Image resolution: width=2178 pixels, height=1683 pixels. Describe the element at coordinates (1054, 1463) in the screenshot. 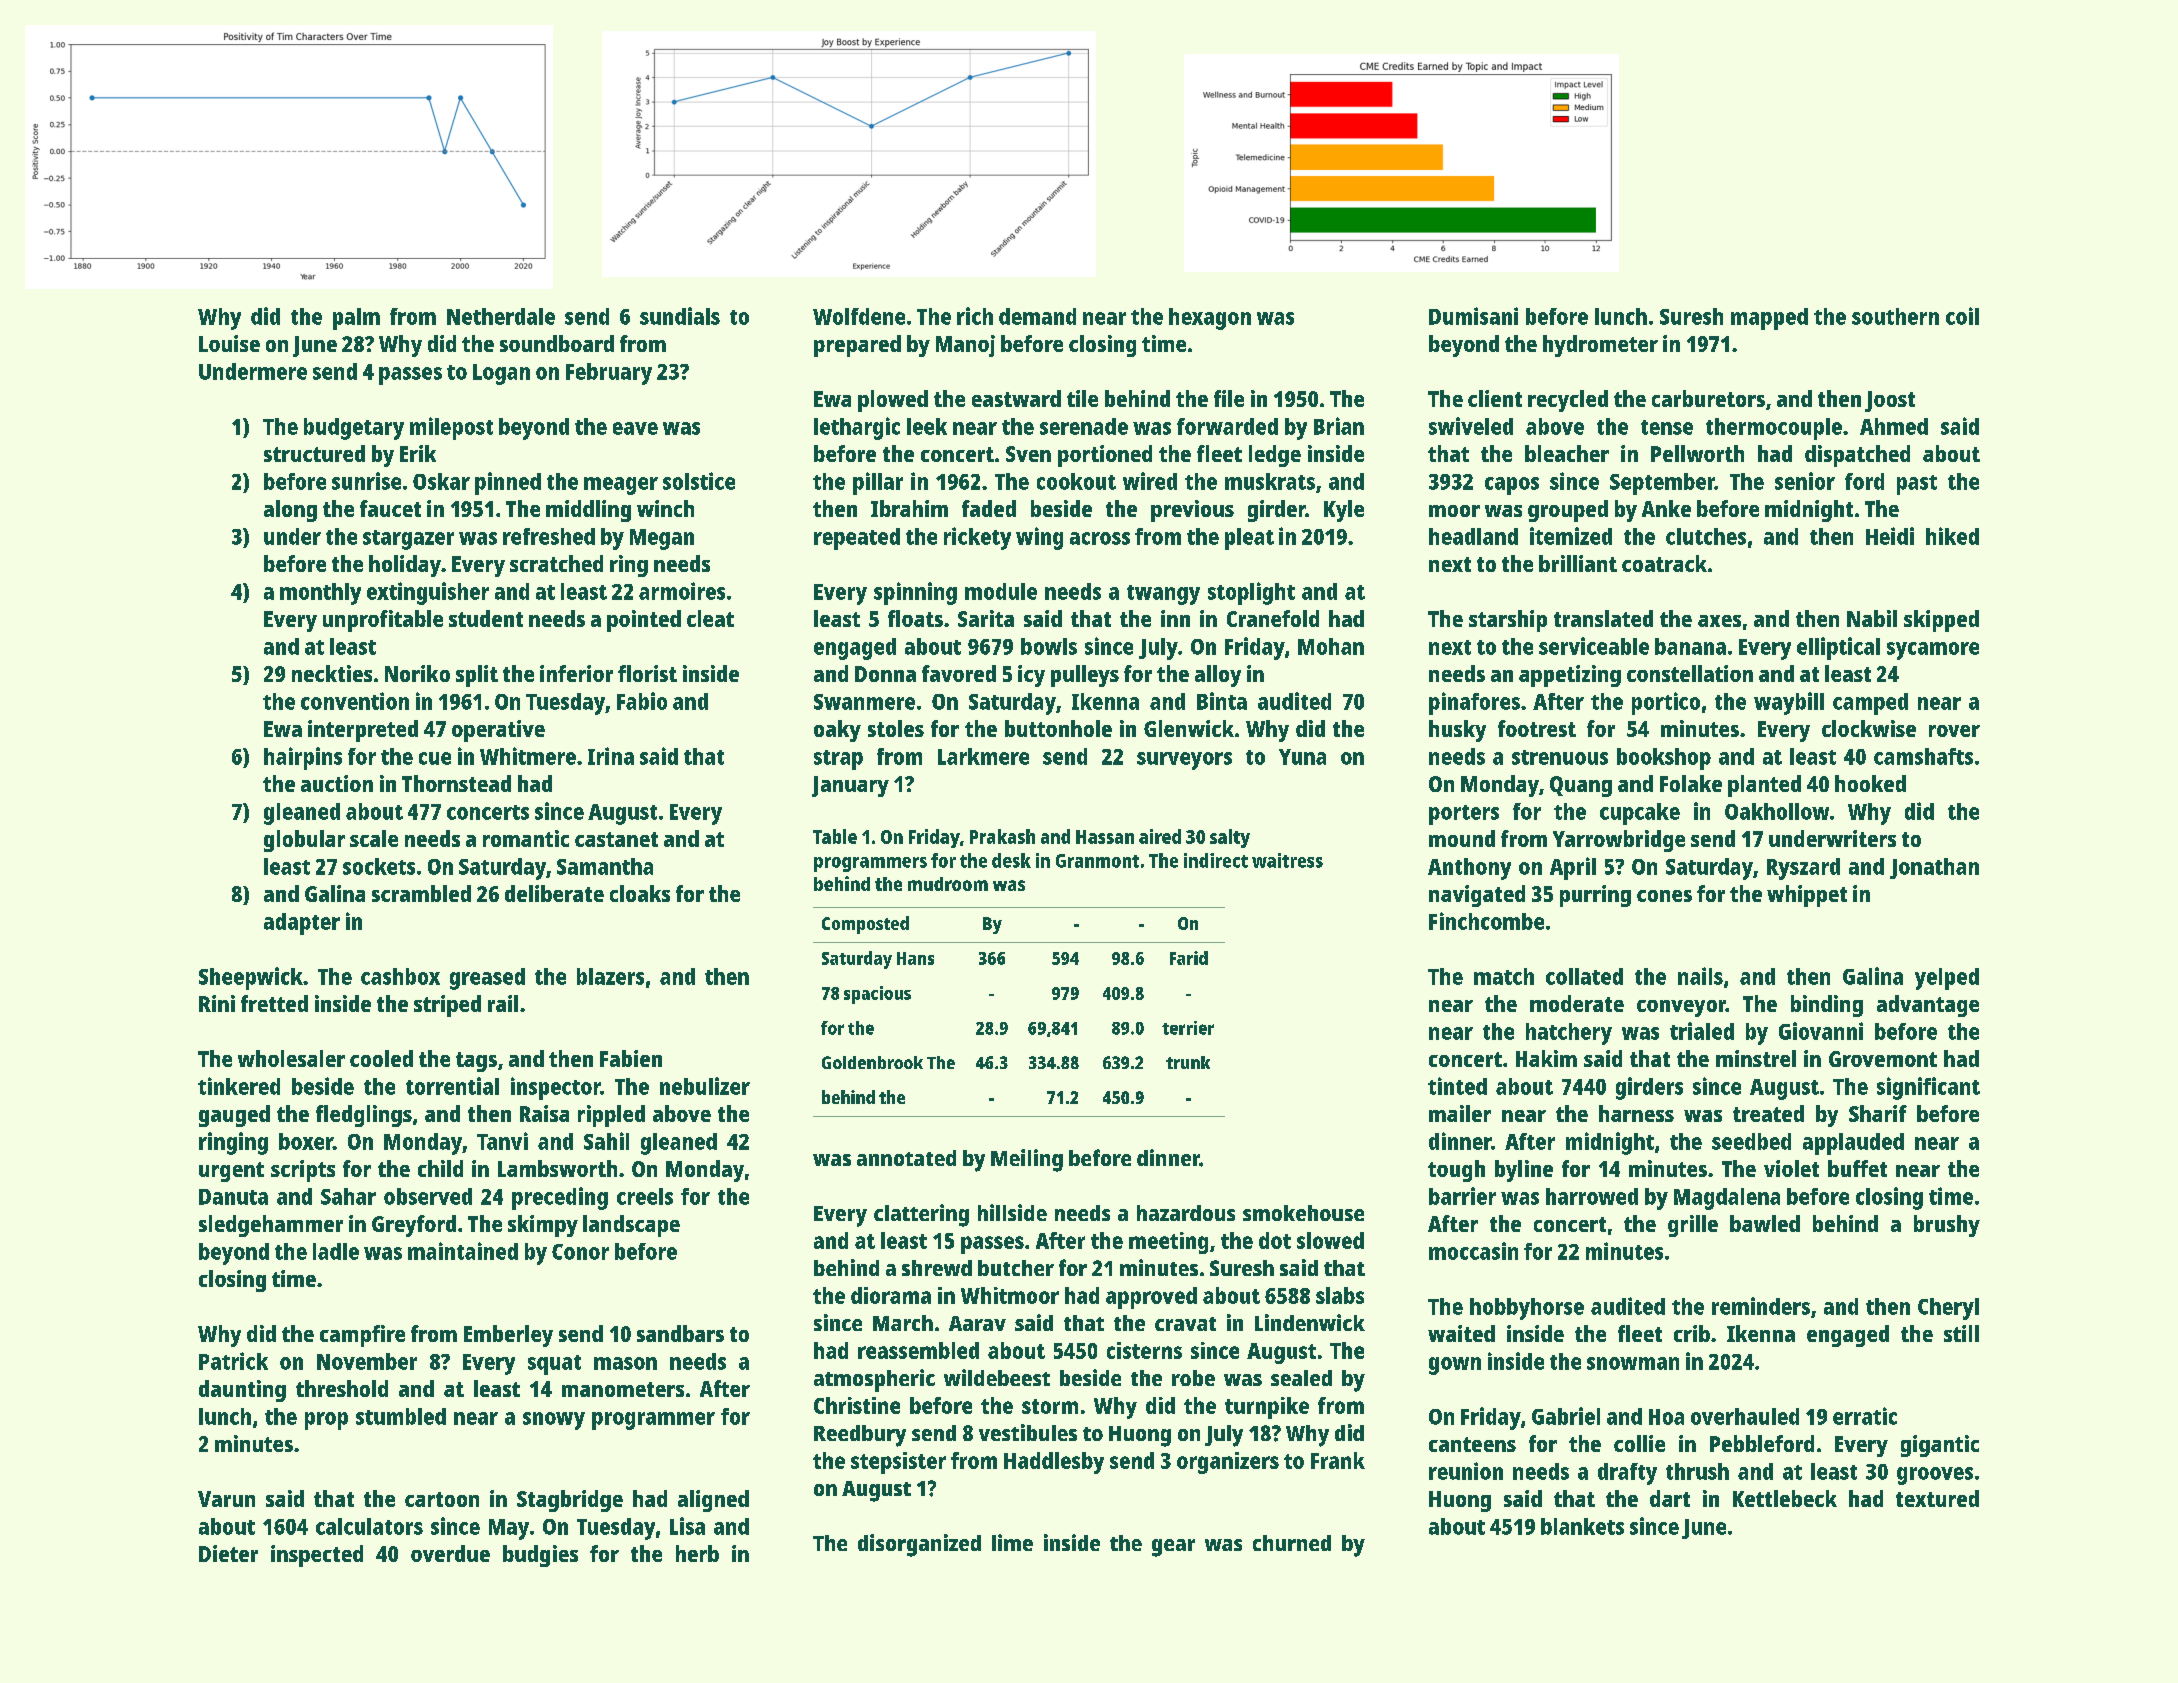

I see `Haddlesby` at that location.
